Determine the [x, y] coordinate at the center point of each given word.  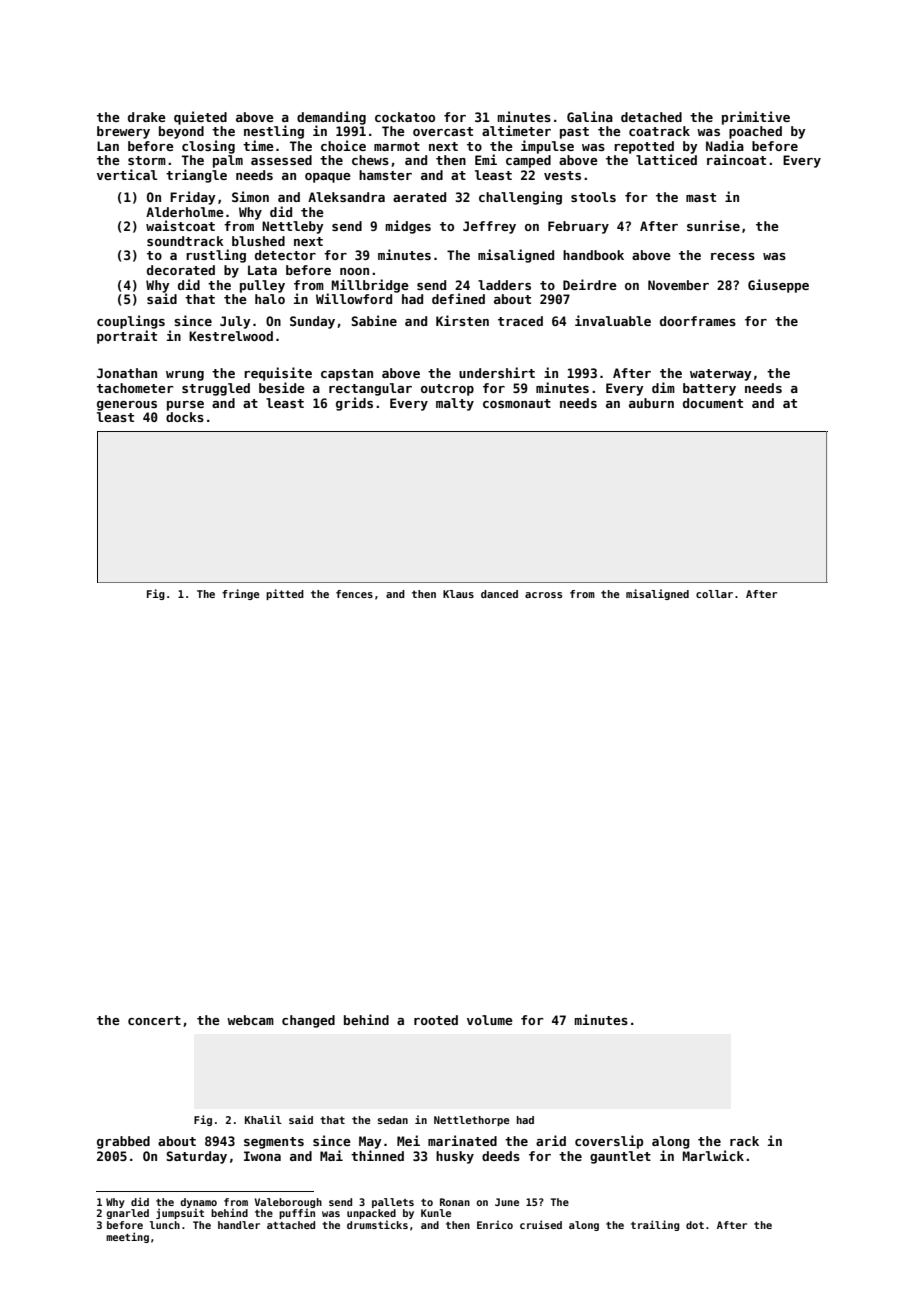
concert [154, 1020]
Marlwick [713, 1155]
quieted [200, 118]
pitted [285, 594]
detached [651, 117]
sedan [393, 1120]
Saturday [196, 1157]
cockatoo [405, 117]
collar [714, 594]
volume [490, 1020]
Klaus [458, 594]
